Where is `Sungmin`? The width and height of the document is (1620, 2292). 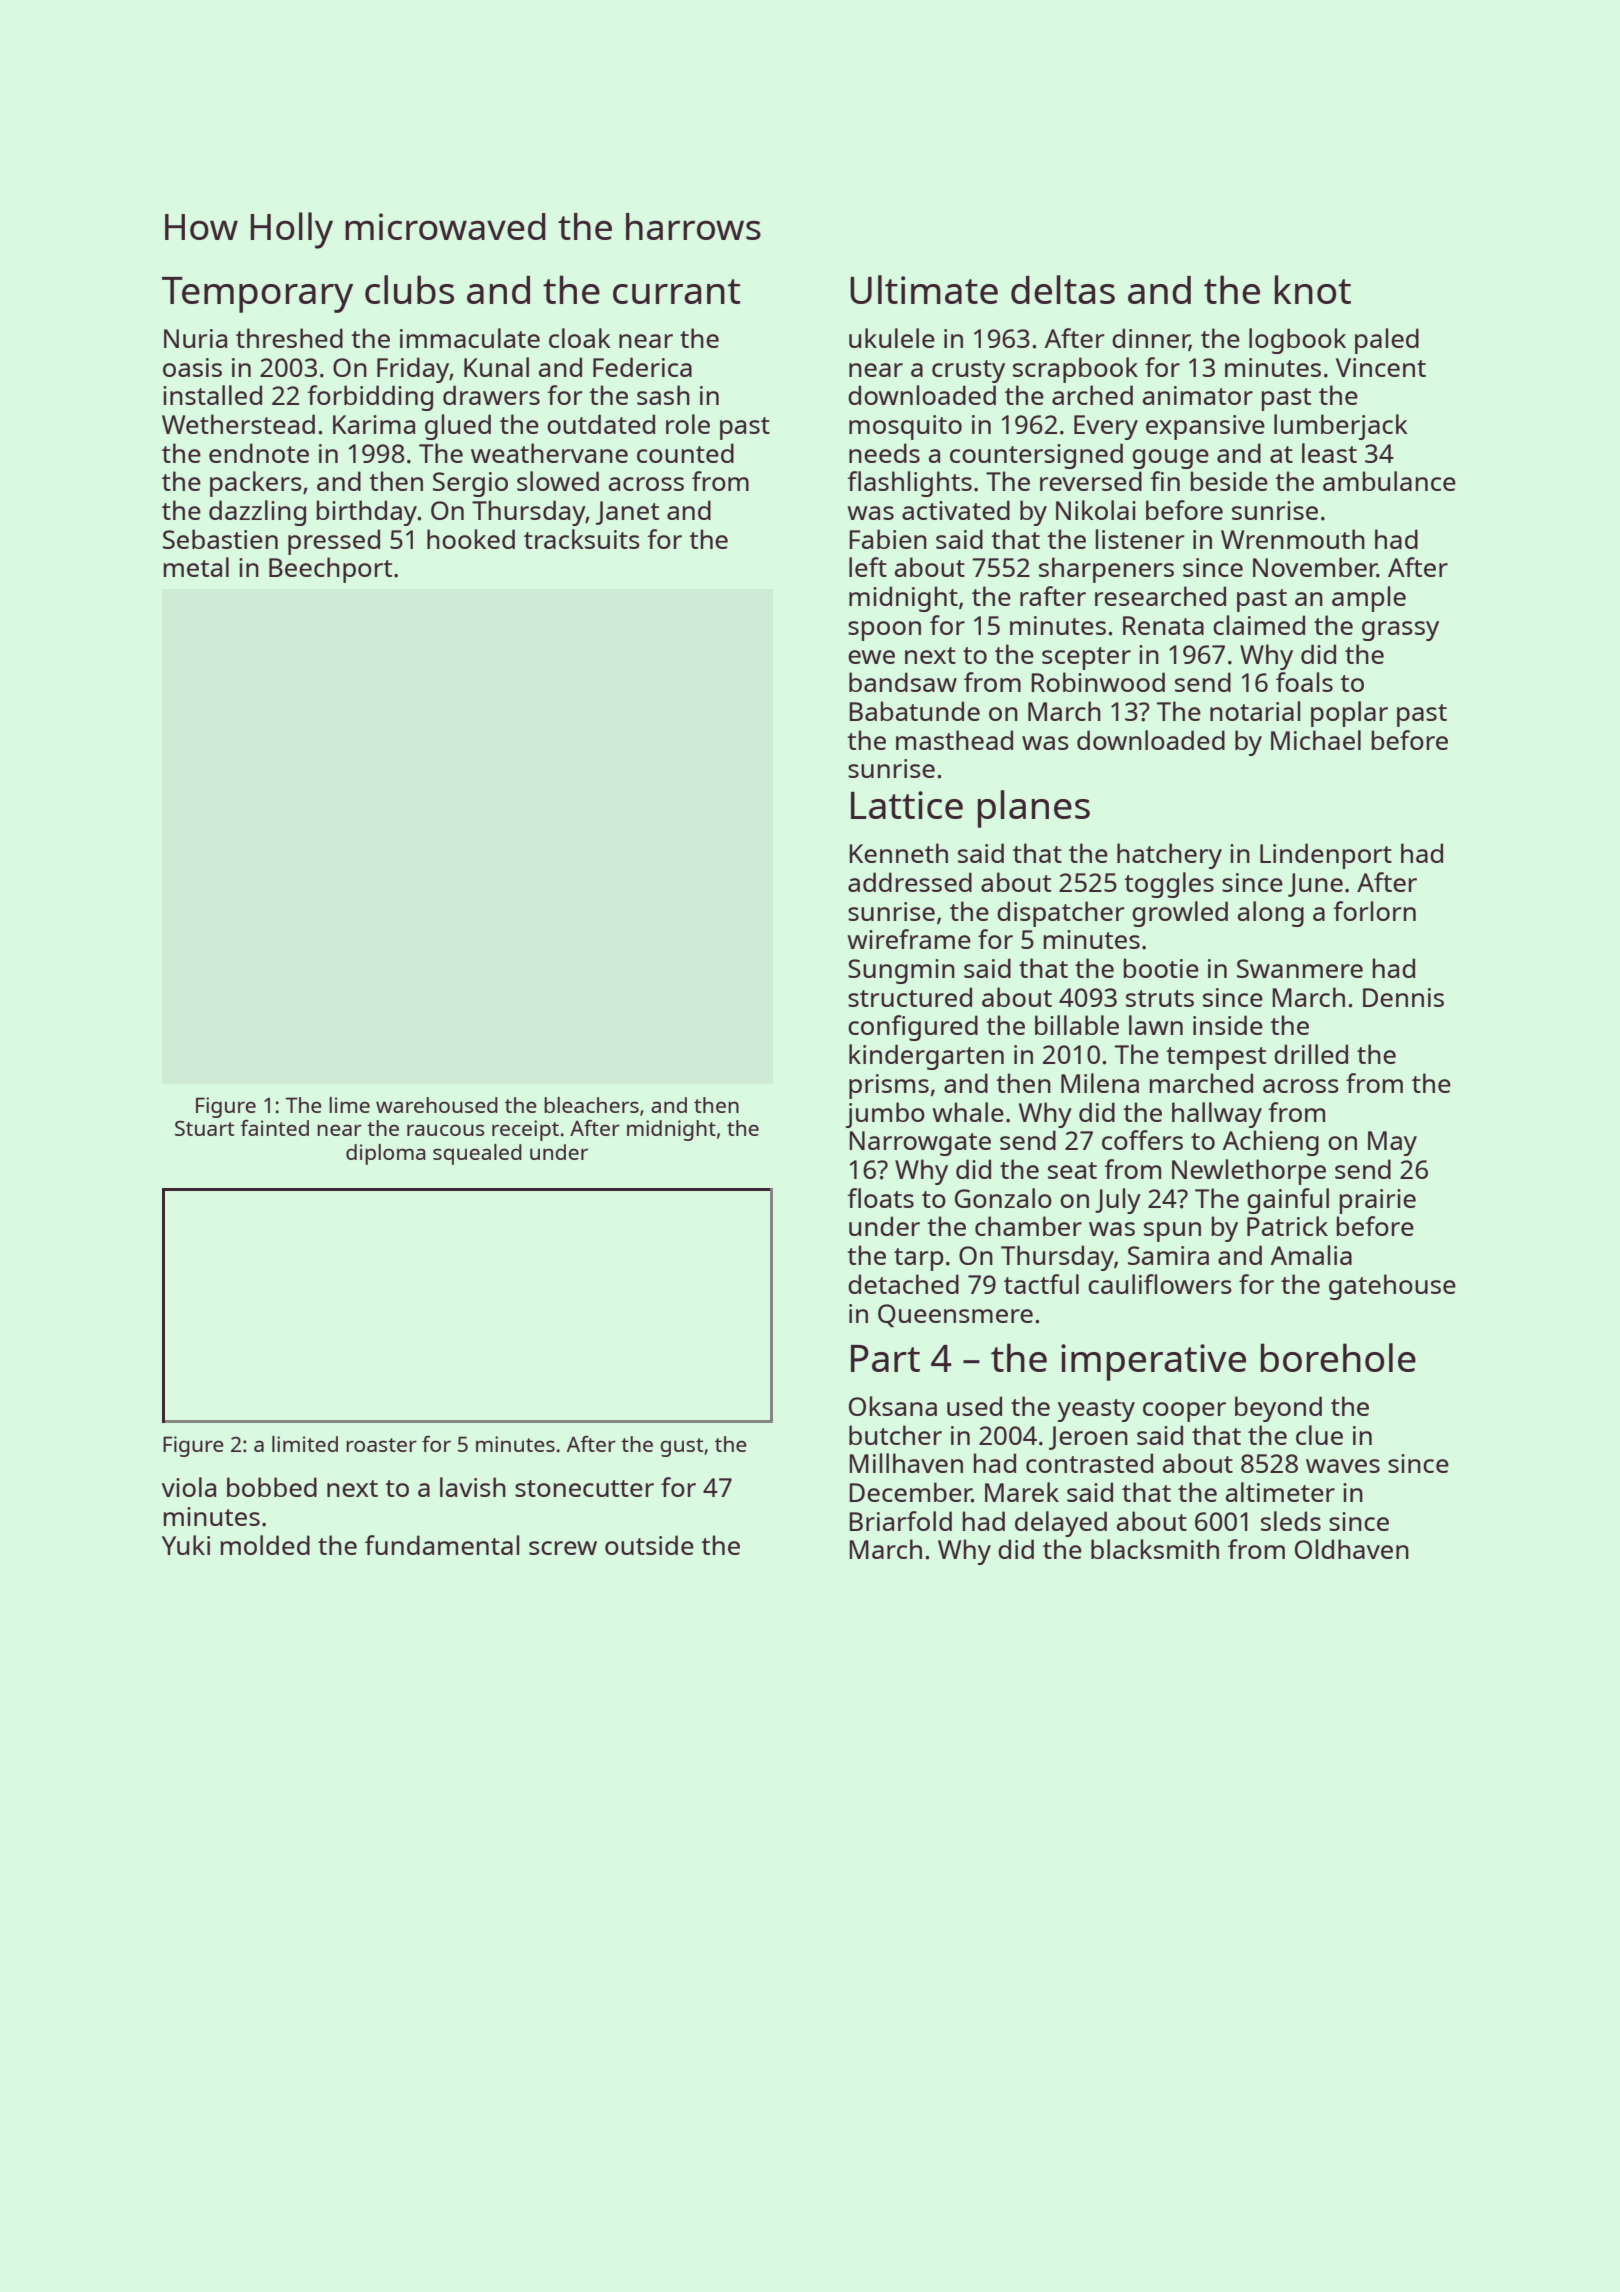
Sungmin is located at coordinates (901, 971).
